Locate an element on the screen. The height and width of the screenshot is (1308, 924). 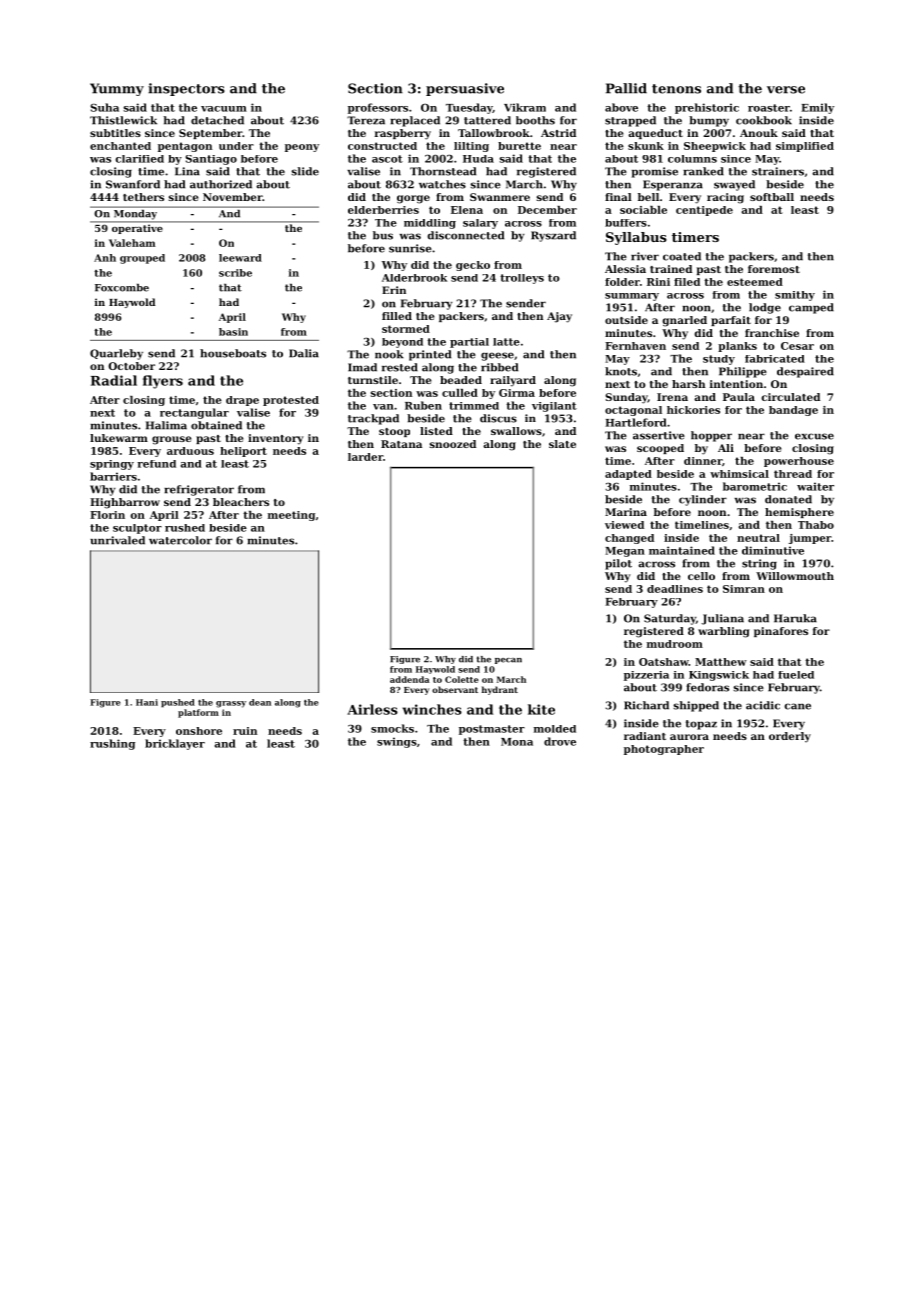
swallows is located at coordinates (516, 431).
